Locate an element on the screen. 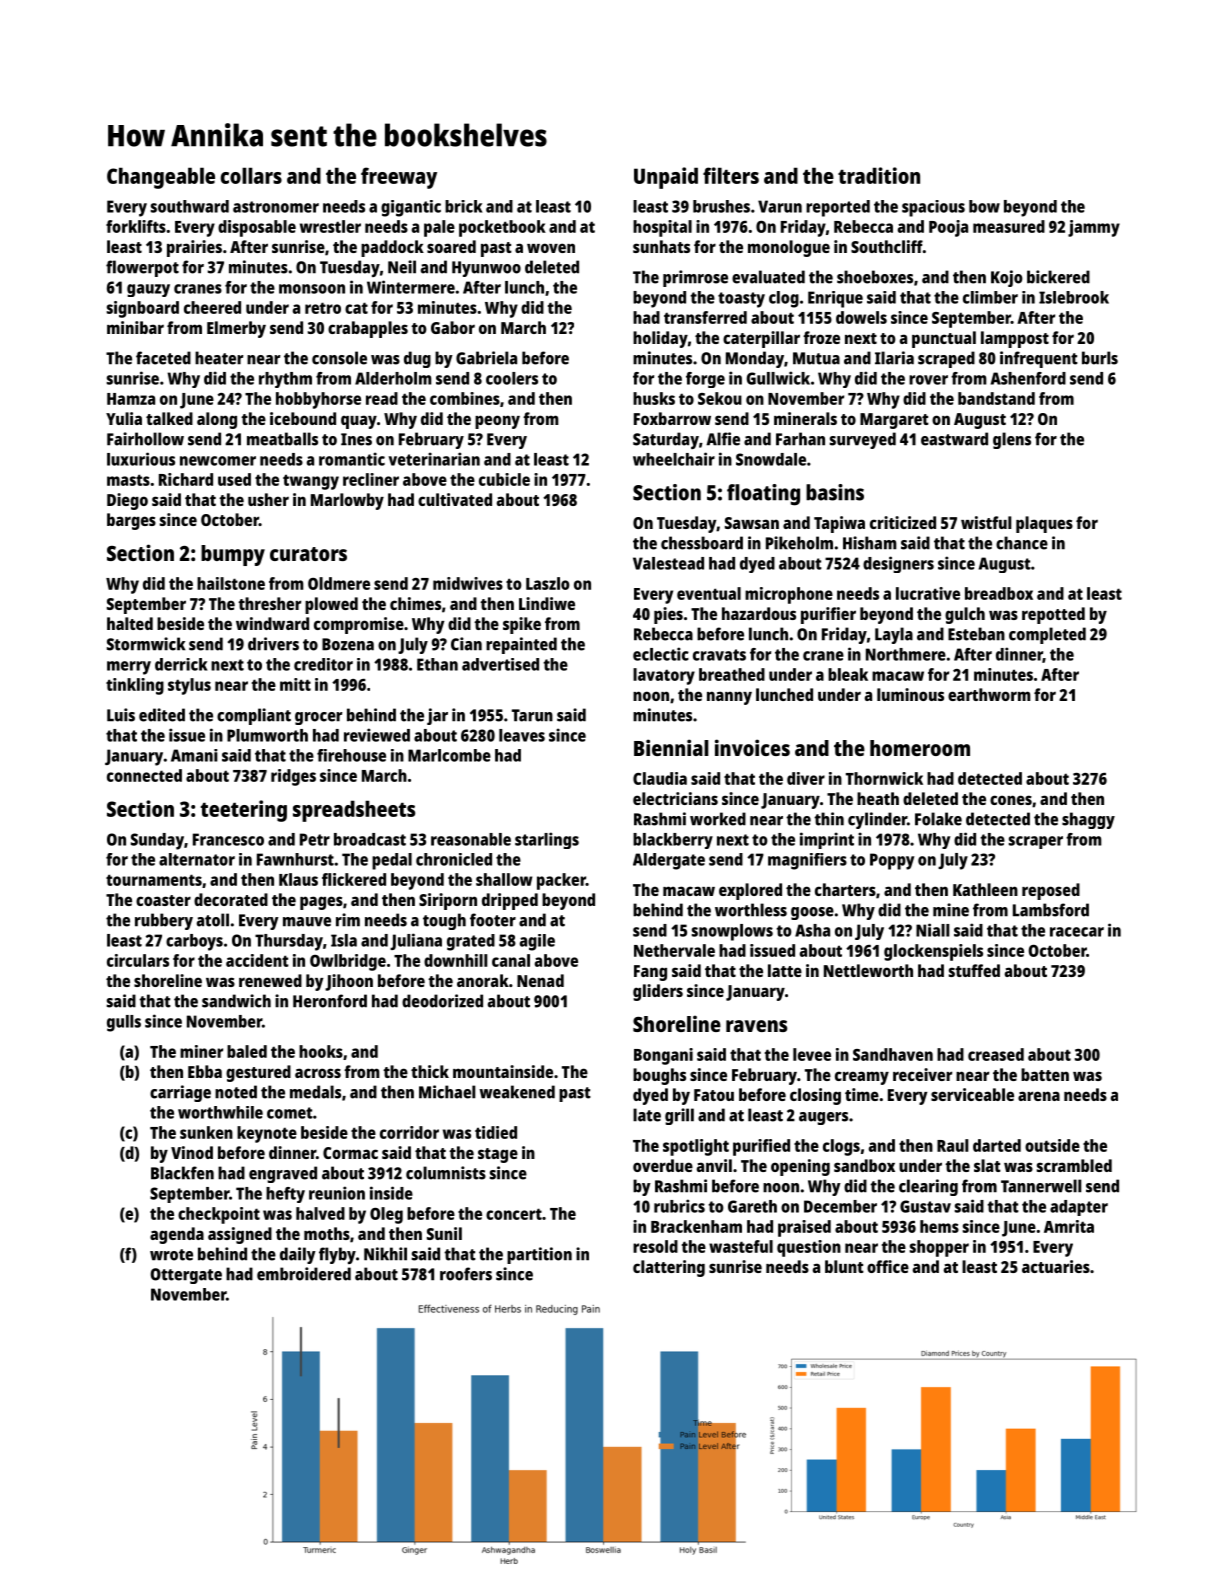 The image size is (1230, 1592). roofers is located at coordinates (466, 1274).
